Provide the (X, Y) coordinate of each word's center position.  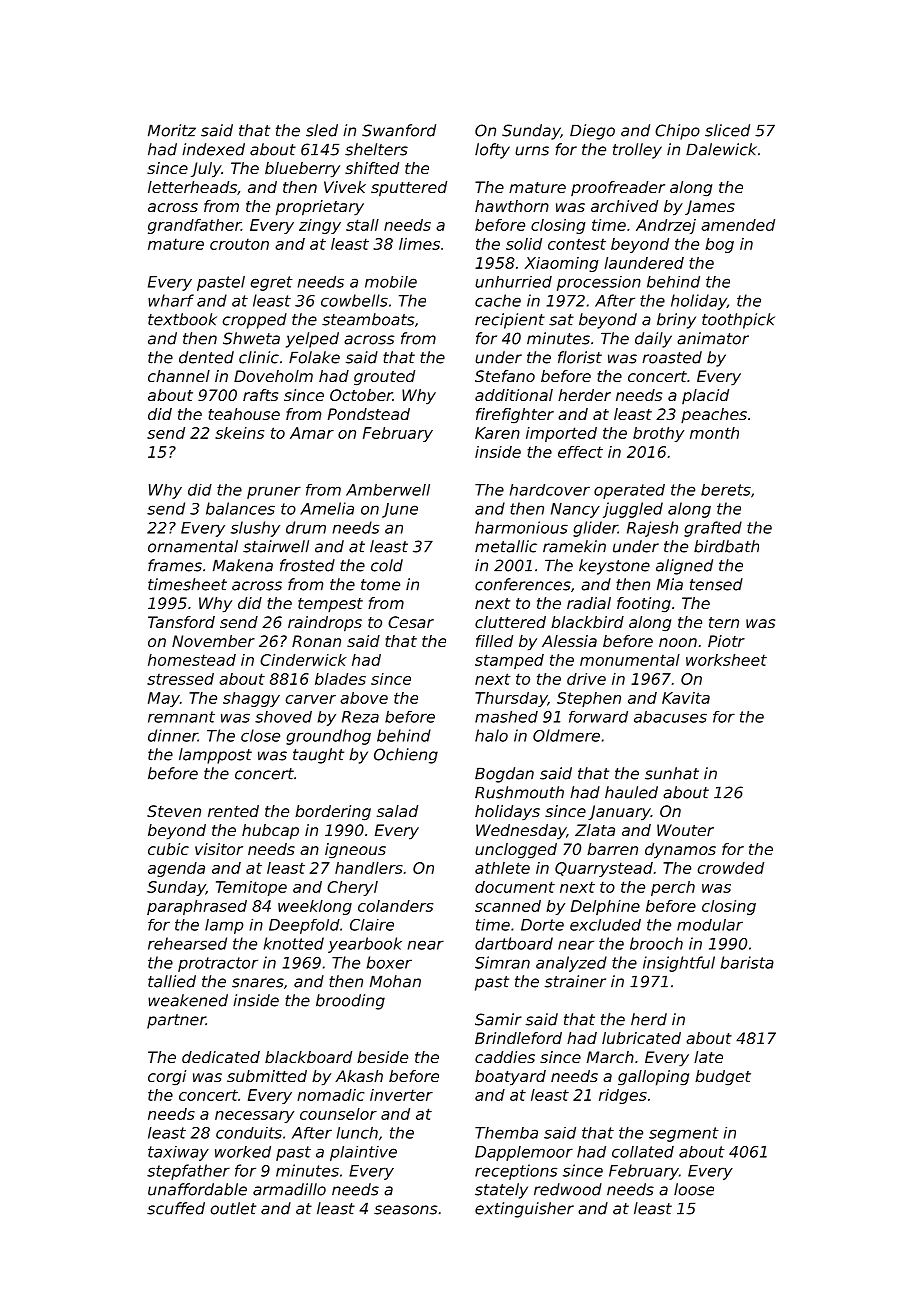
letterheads (192, 187)
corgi (167, 1078)
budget (723, 1078)
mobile (391, 282)
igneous (355, 851)
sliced (727, 130)
